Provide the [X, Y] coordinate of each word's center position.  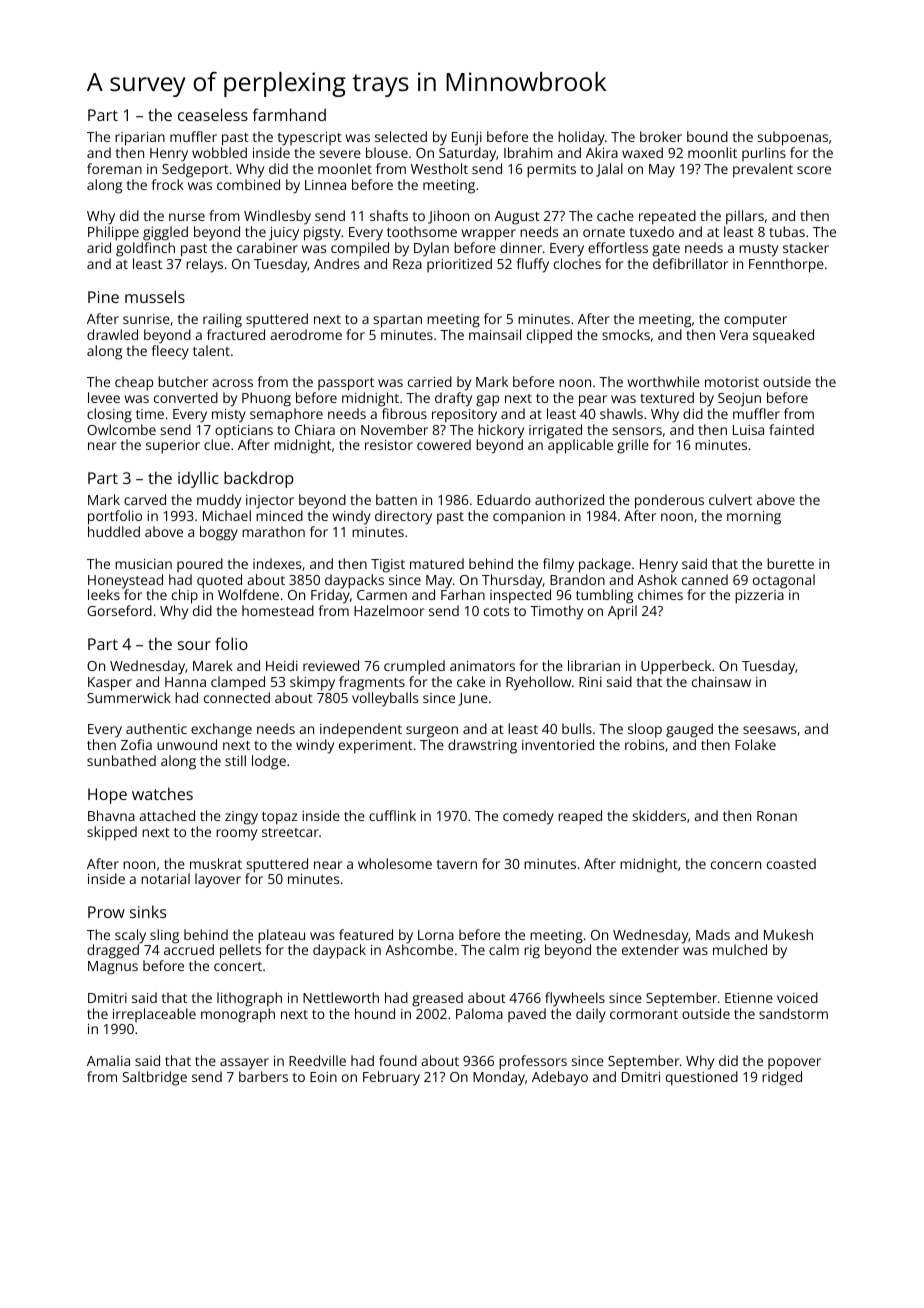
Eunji [467, 139]
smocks [626, 334]
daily [591, 1015]
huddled [114, 531]
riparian [140, 139]
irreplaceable [154, 1015]
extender [650, 949]
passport [346, 384]
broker [661, 136]
